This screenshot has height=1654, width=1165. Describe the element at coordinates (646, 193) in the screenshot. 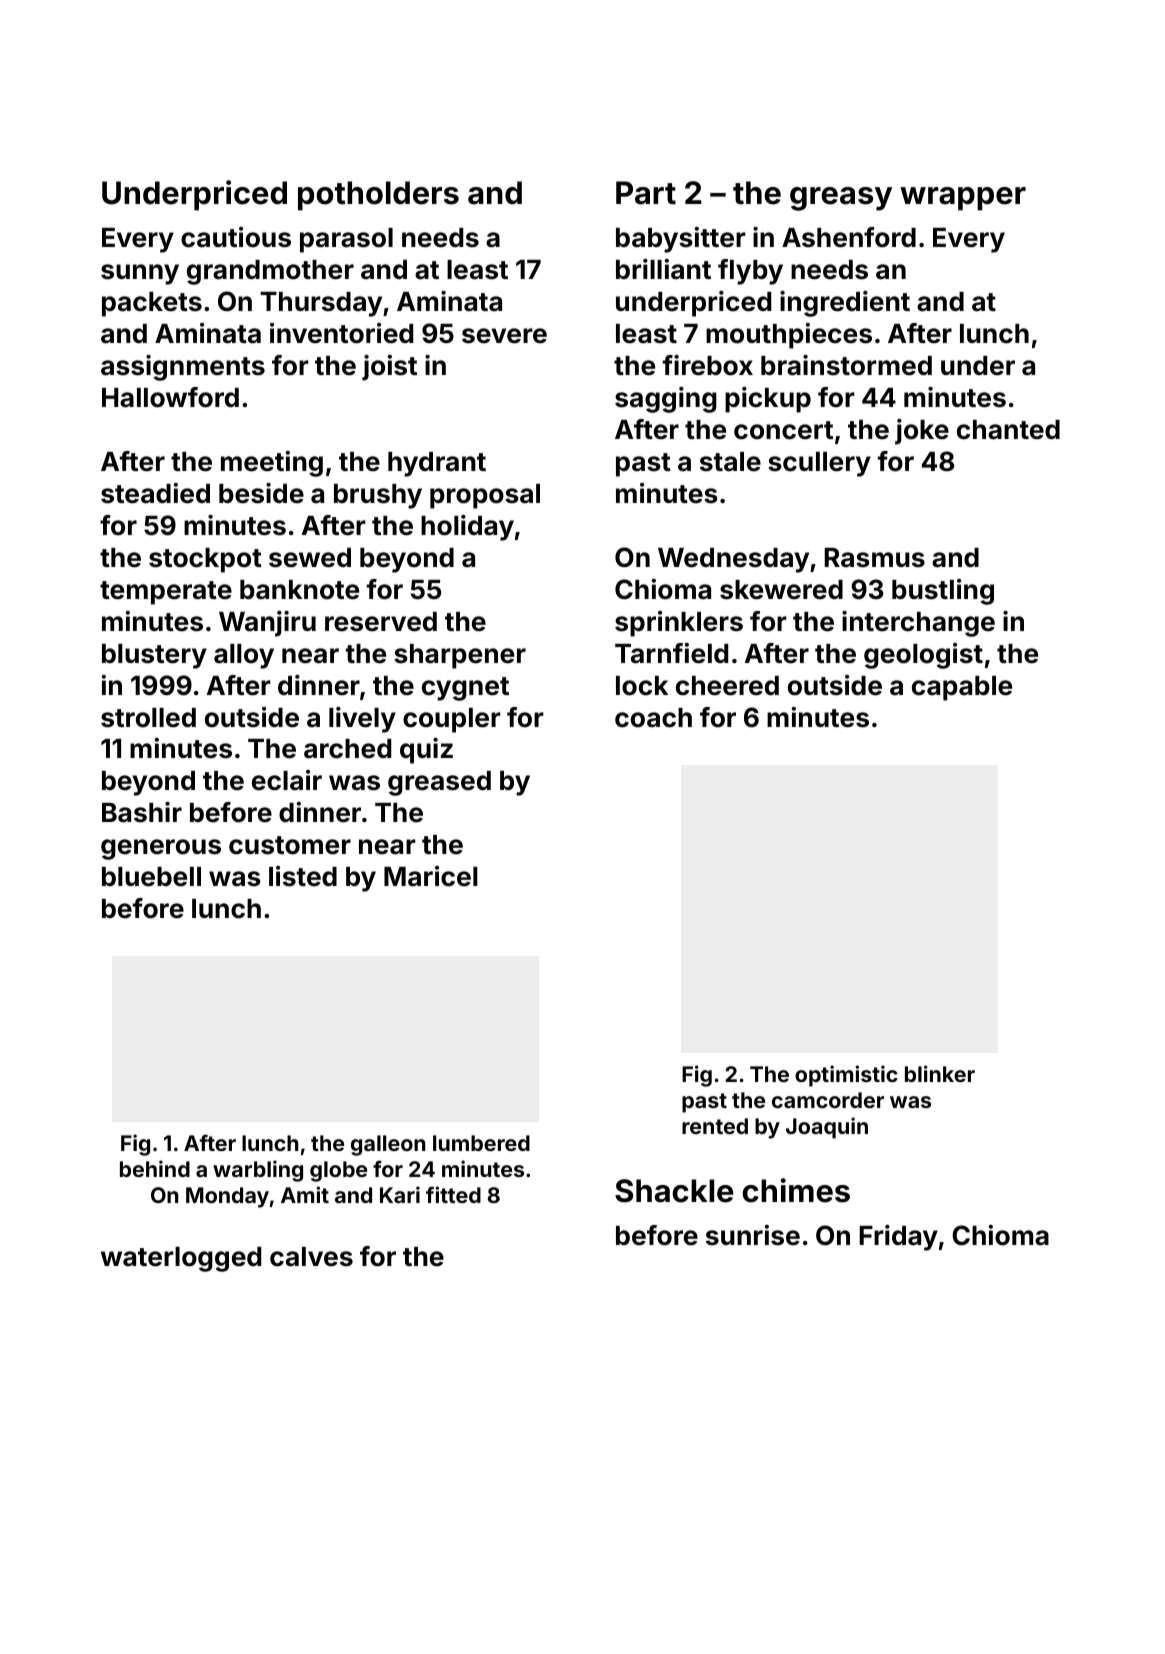

I see `Part` at that location.
